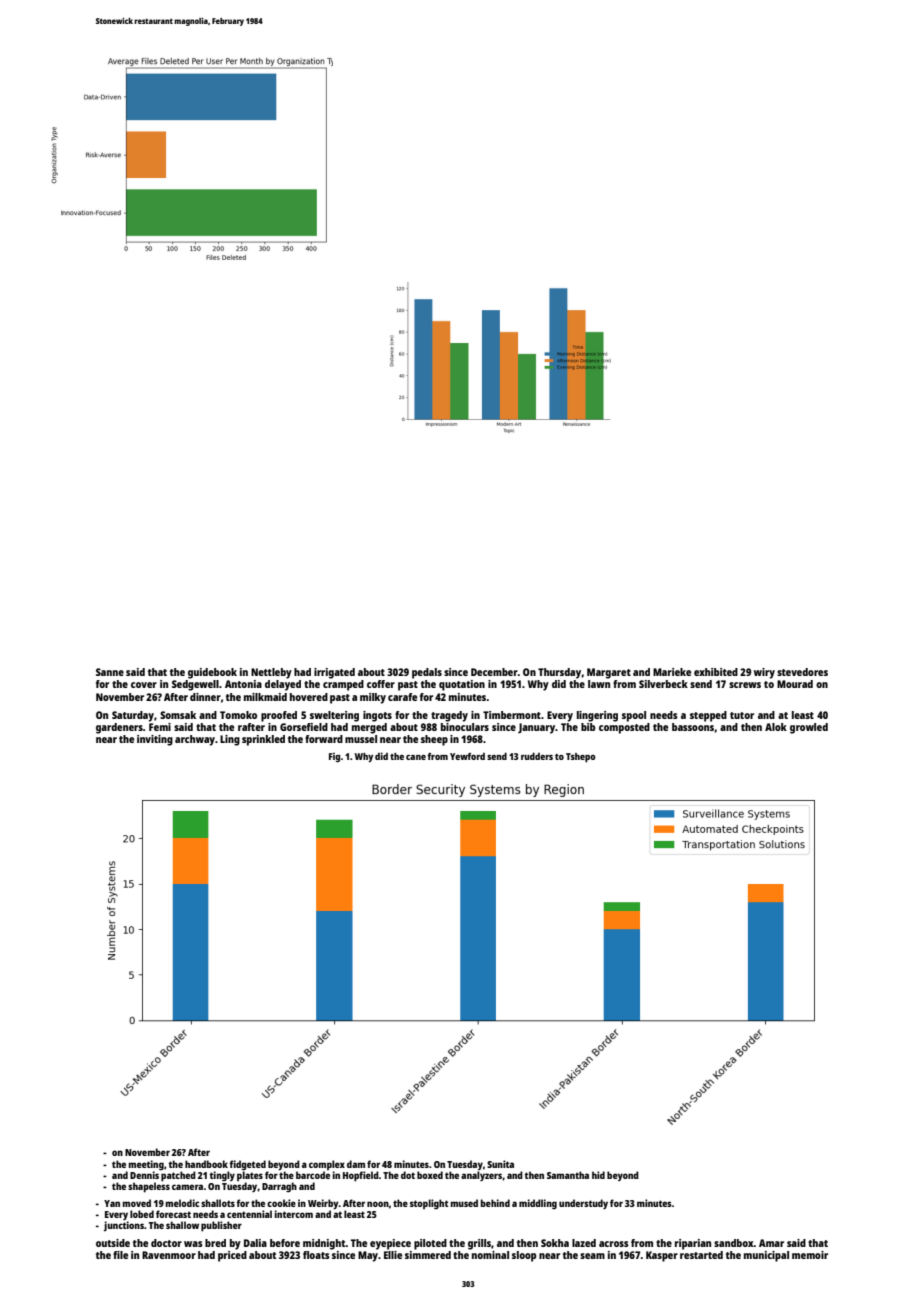 The width and height of the page is (924, 1308). What do you see at coordinates (247, 1165) in the page?
I see `fidgeted` at bounding box center [247, 1165].
